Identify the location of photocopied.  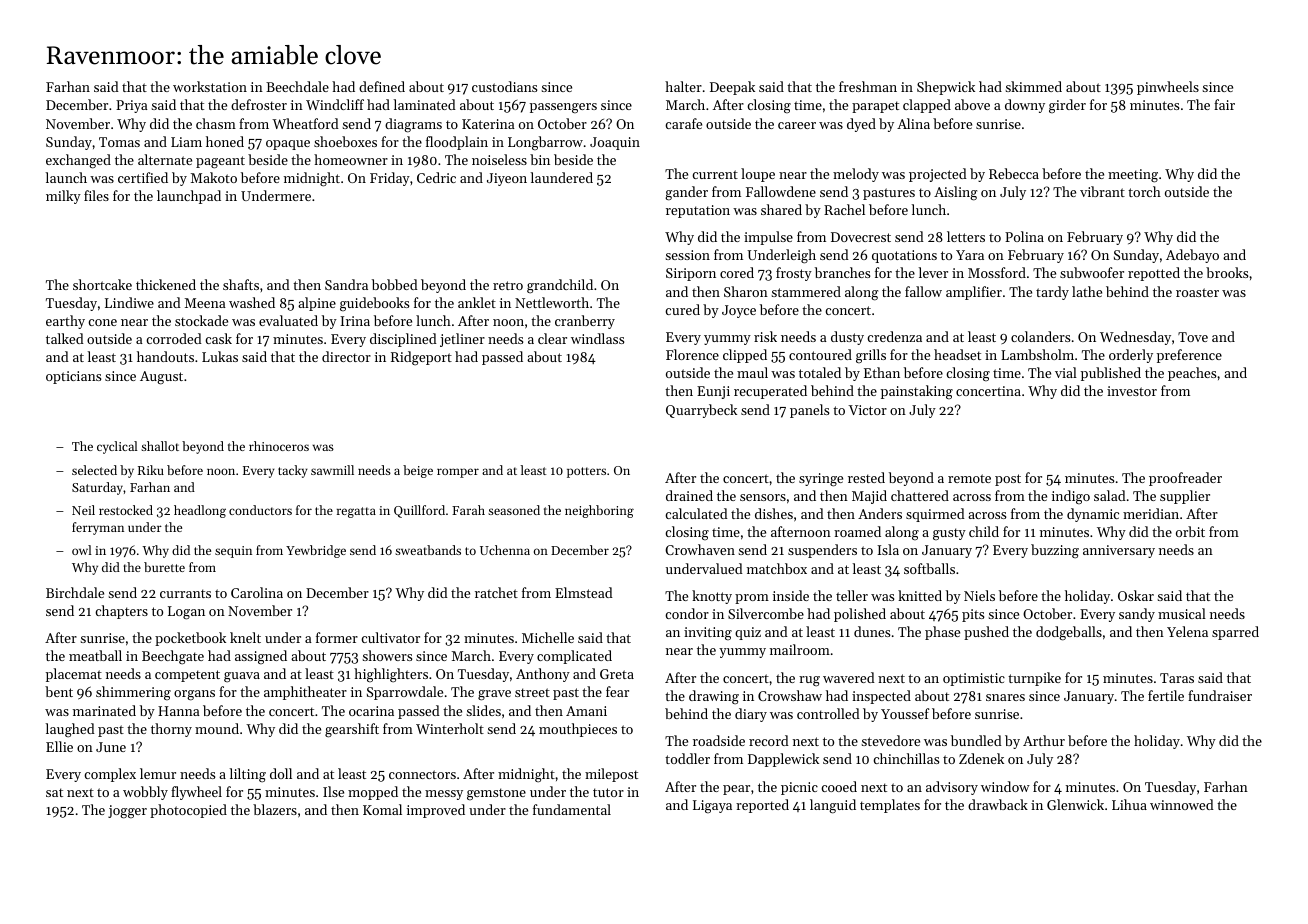
(188, 811).
